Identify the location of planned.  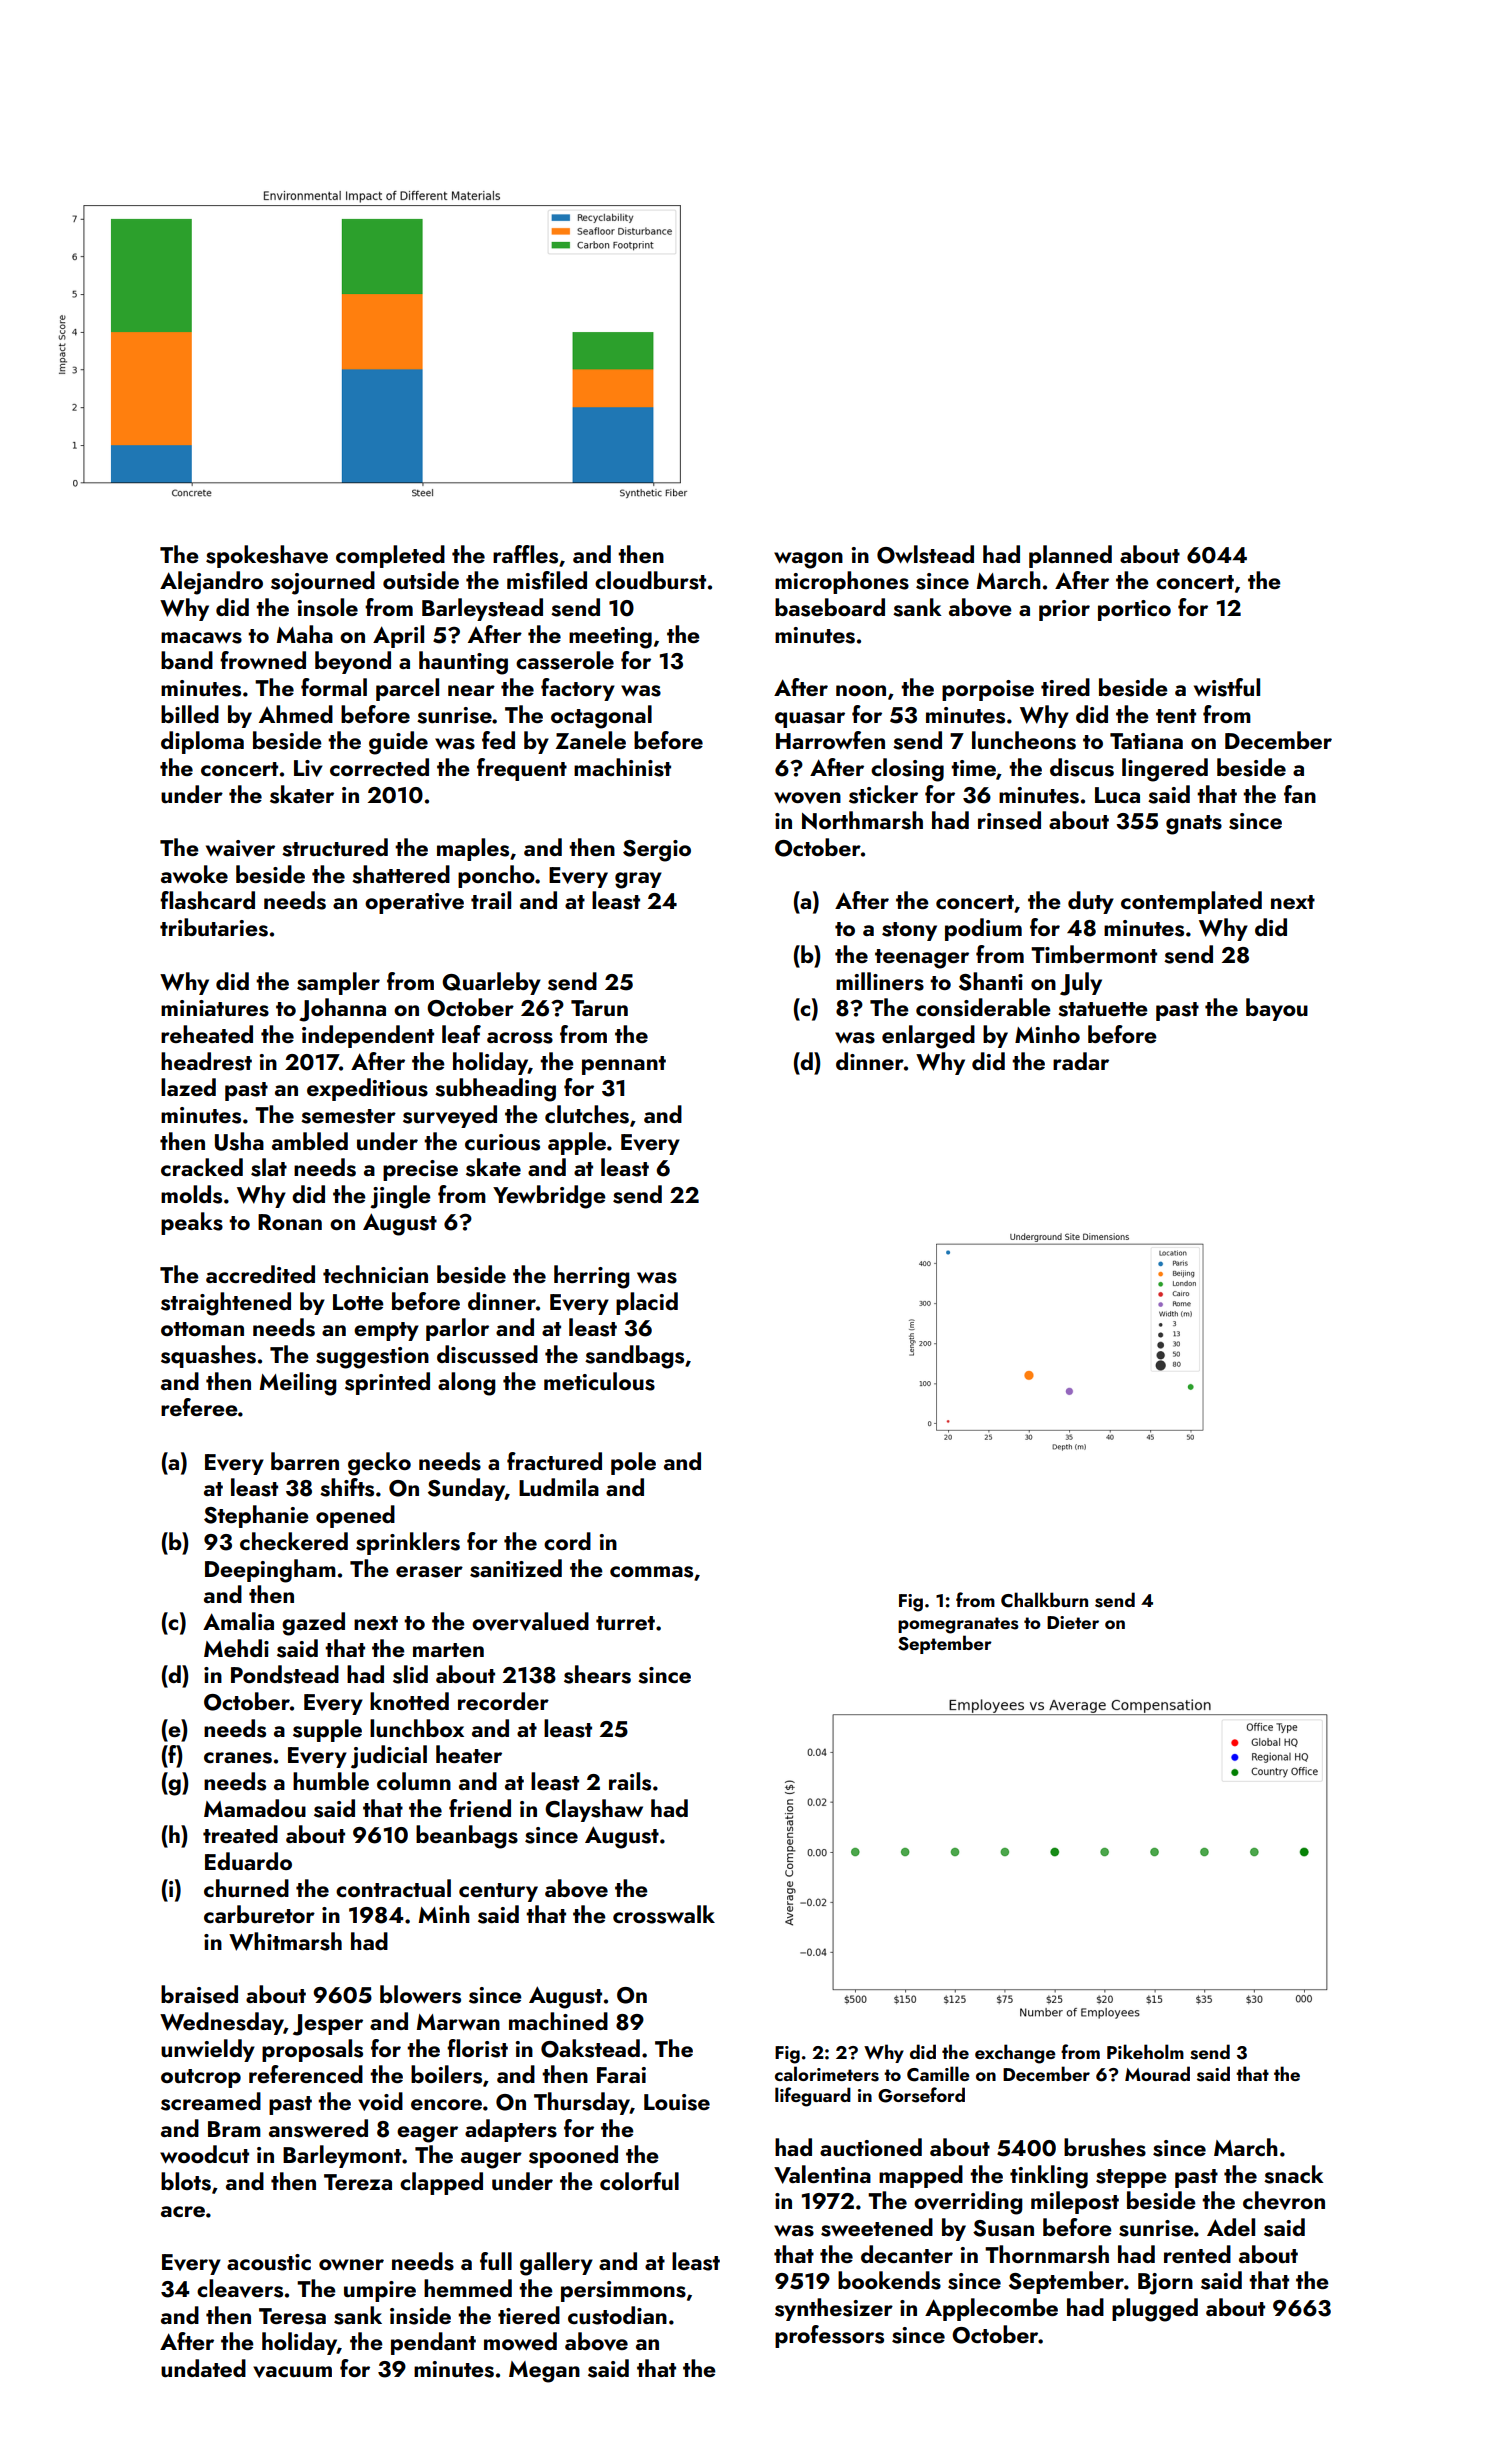
(1070, 556).
